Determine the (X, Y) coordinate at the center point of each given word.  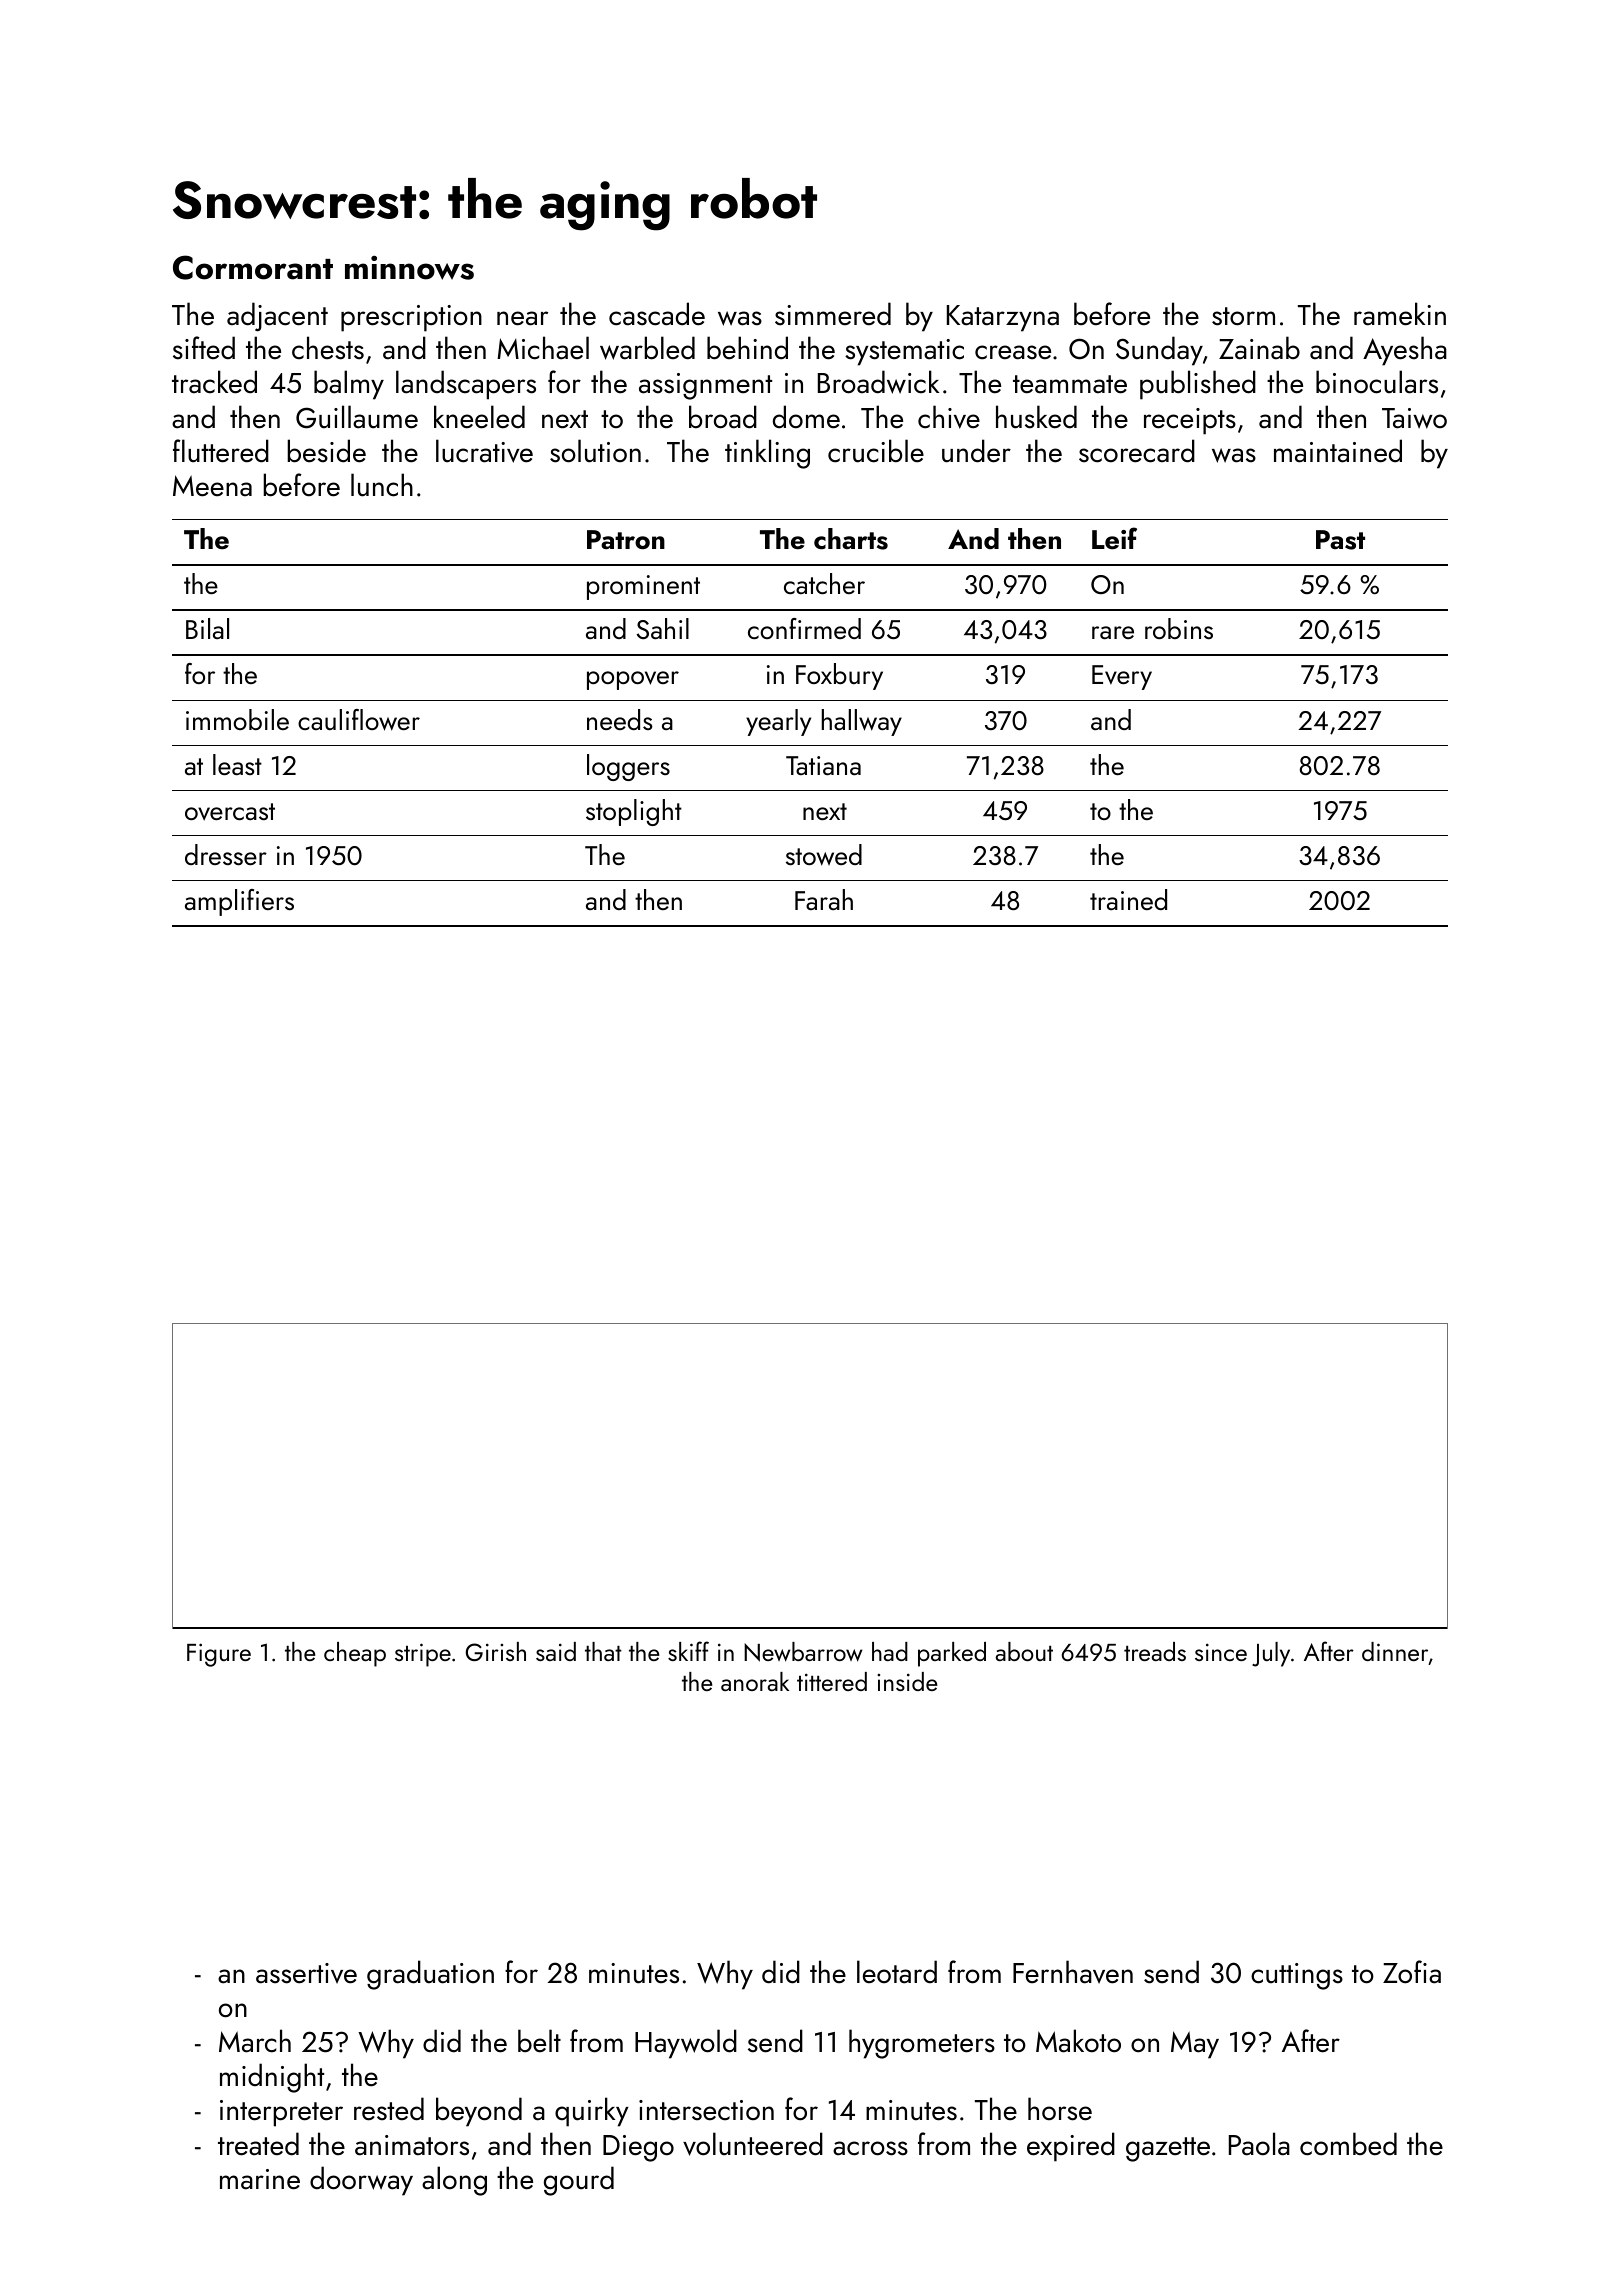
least (237, 764)
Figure (219, 1655)
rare (1113, 632)
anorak (755, 1681)
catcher (824, 583)
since (1221, 1652)
